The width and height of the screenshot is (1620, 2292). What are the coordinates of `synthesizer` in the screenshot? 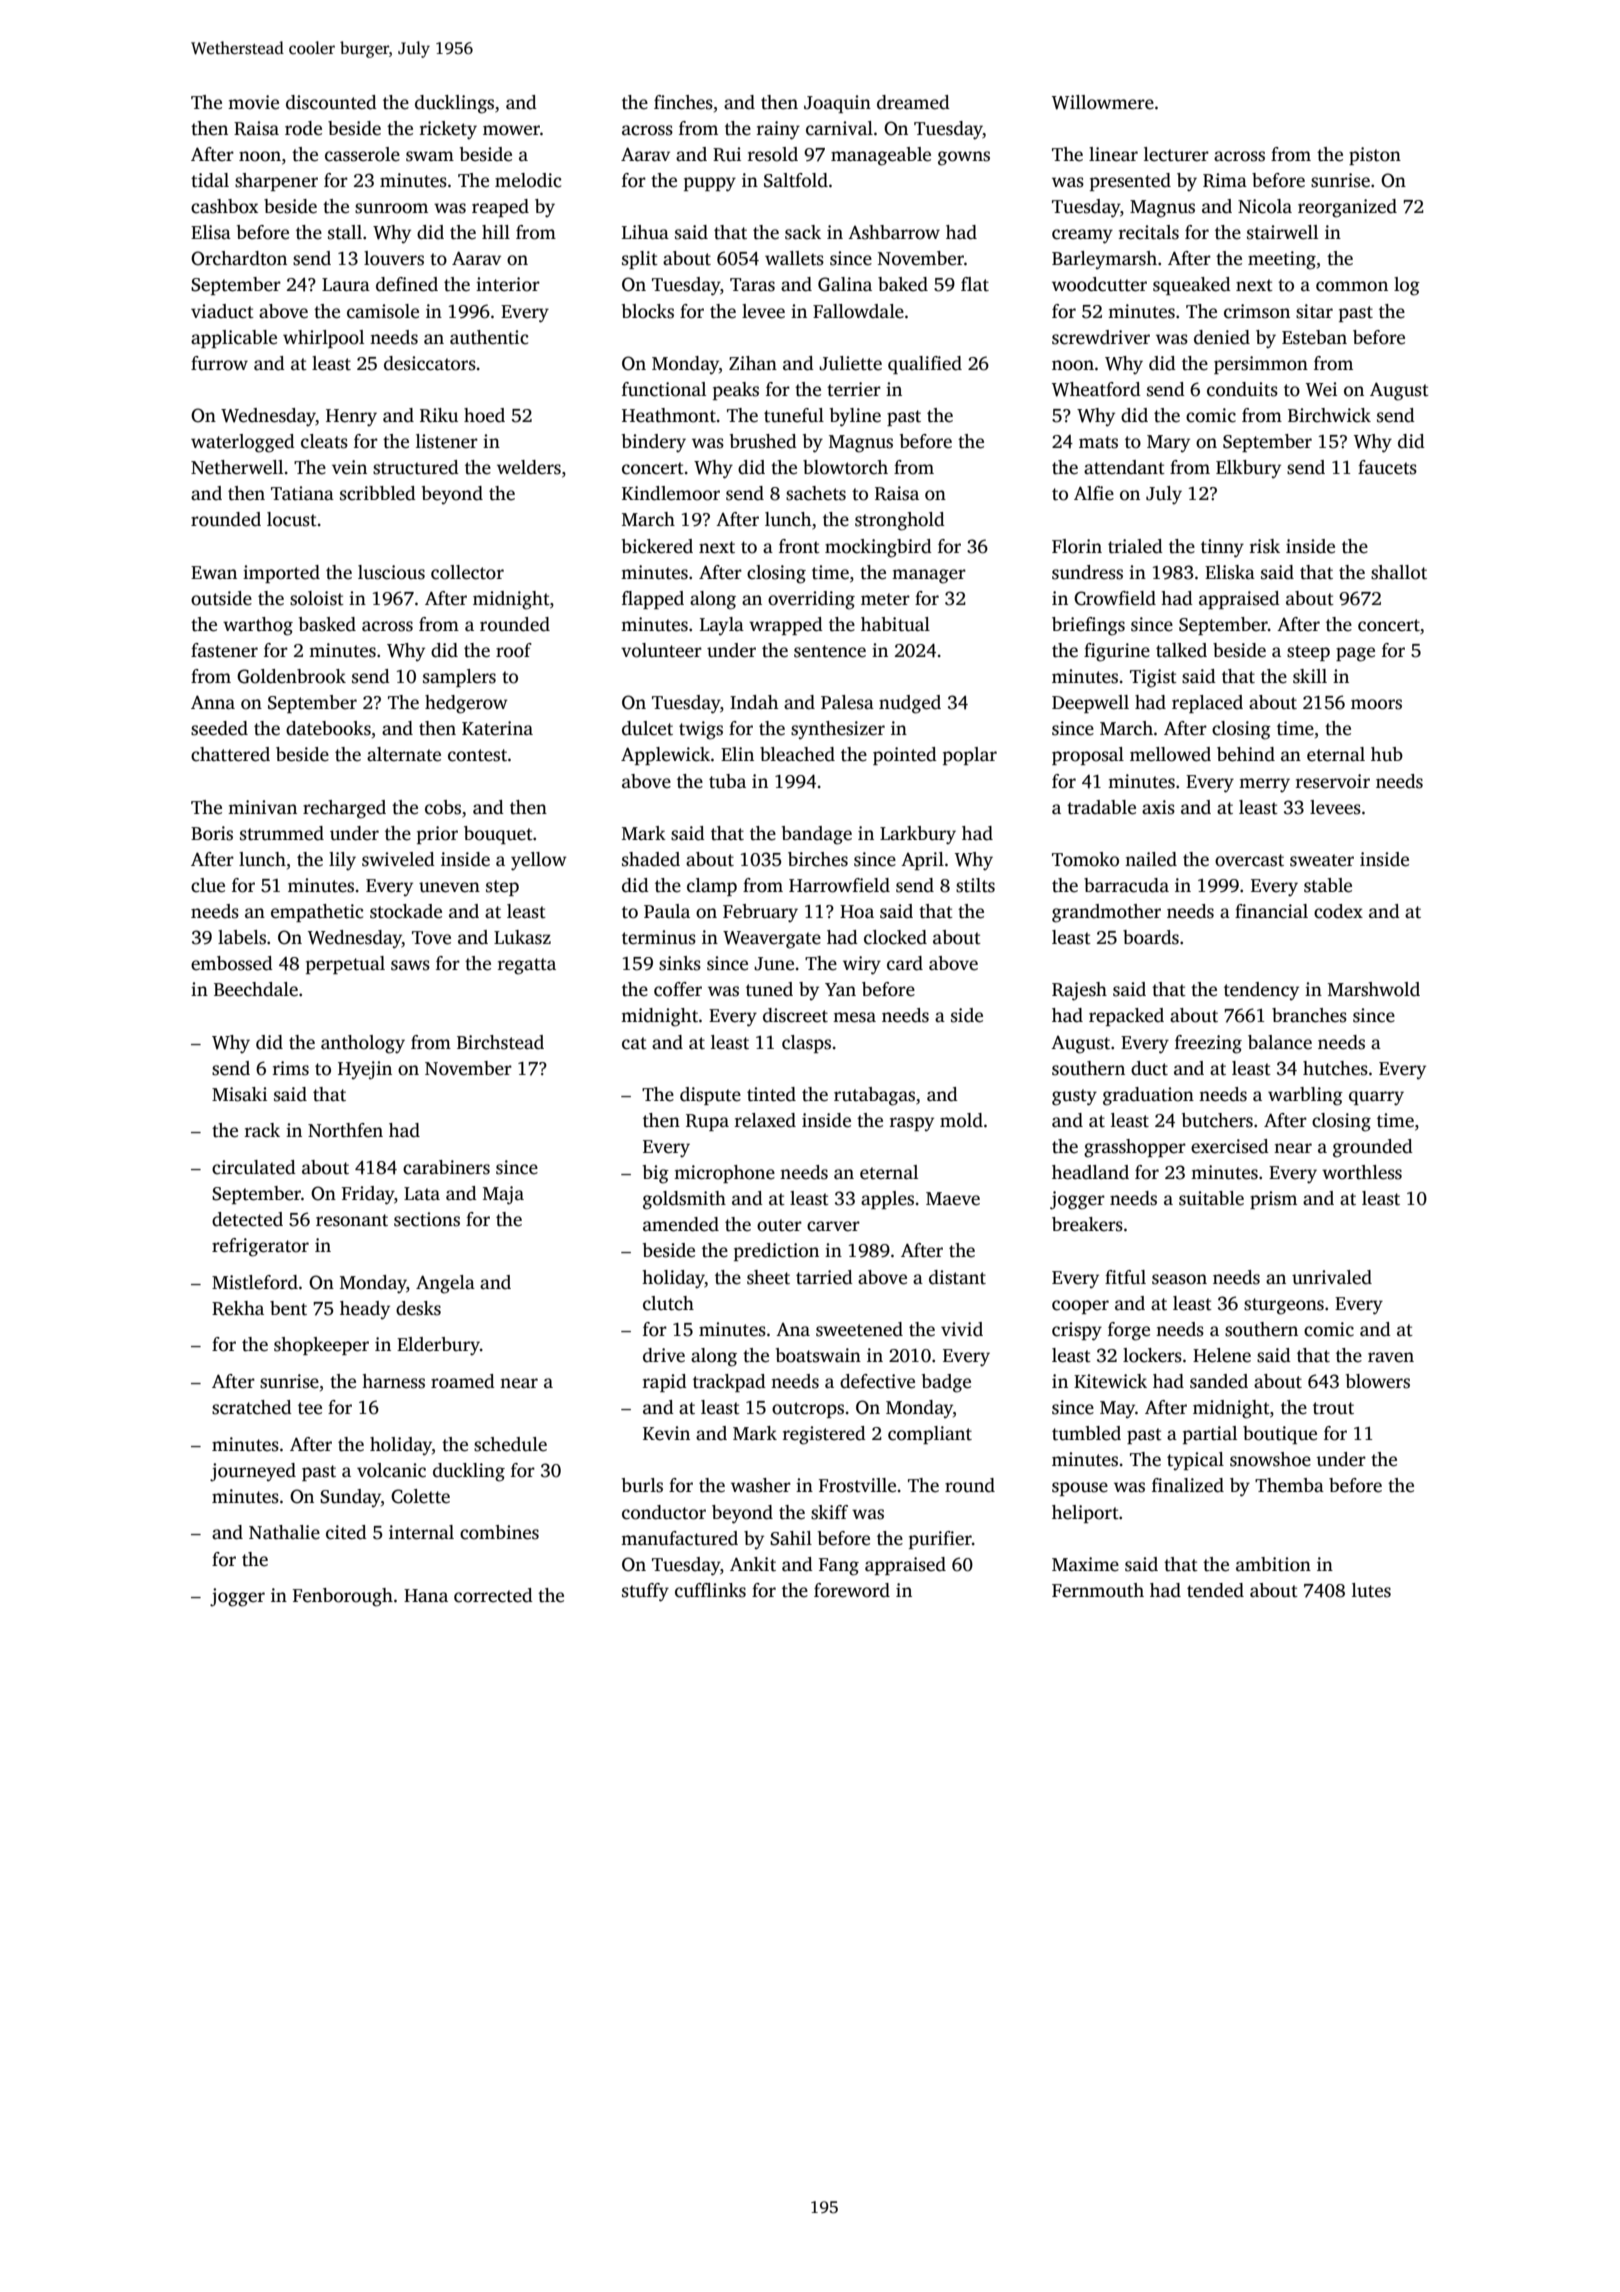 It's located at (838, 730).
